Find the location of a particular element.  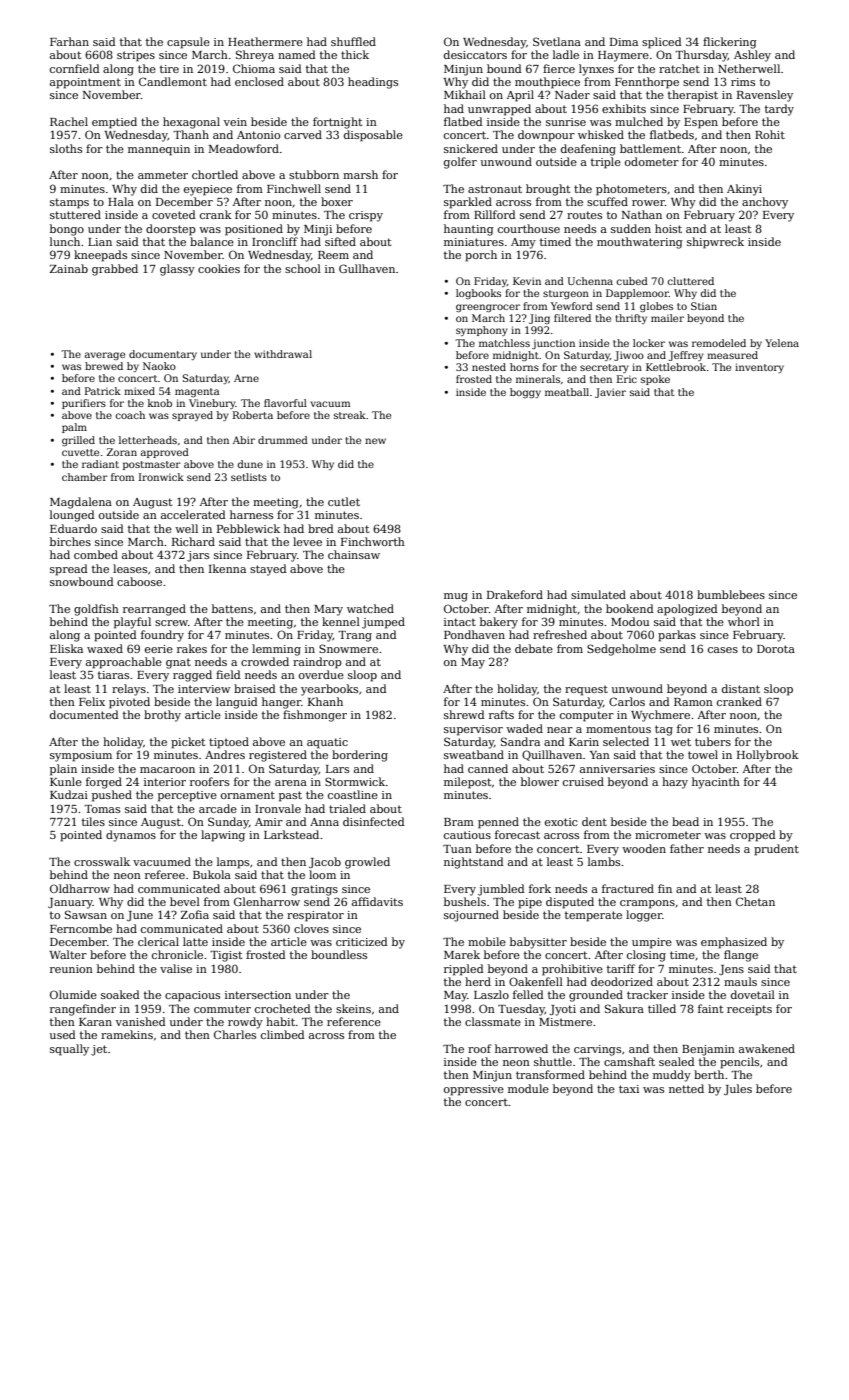

anniversaries is located at coordinates (617, 769).
